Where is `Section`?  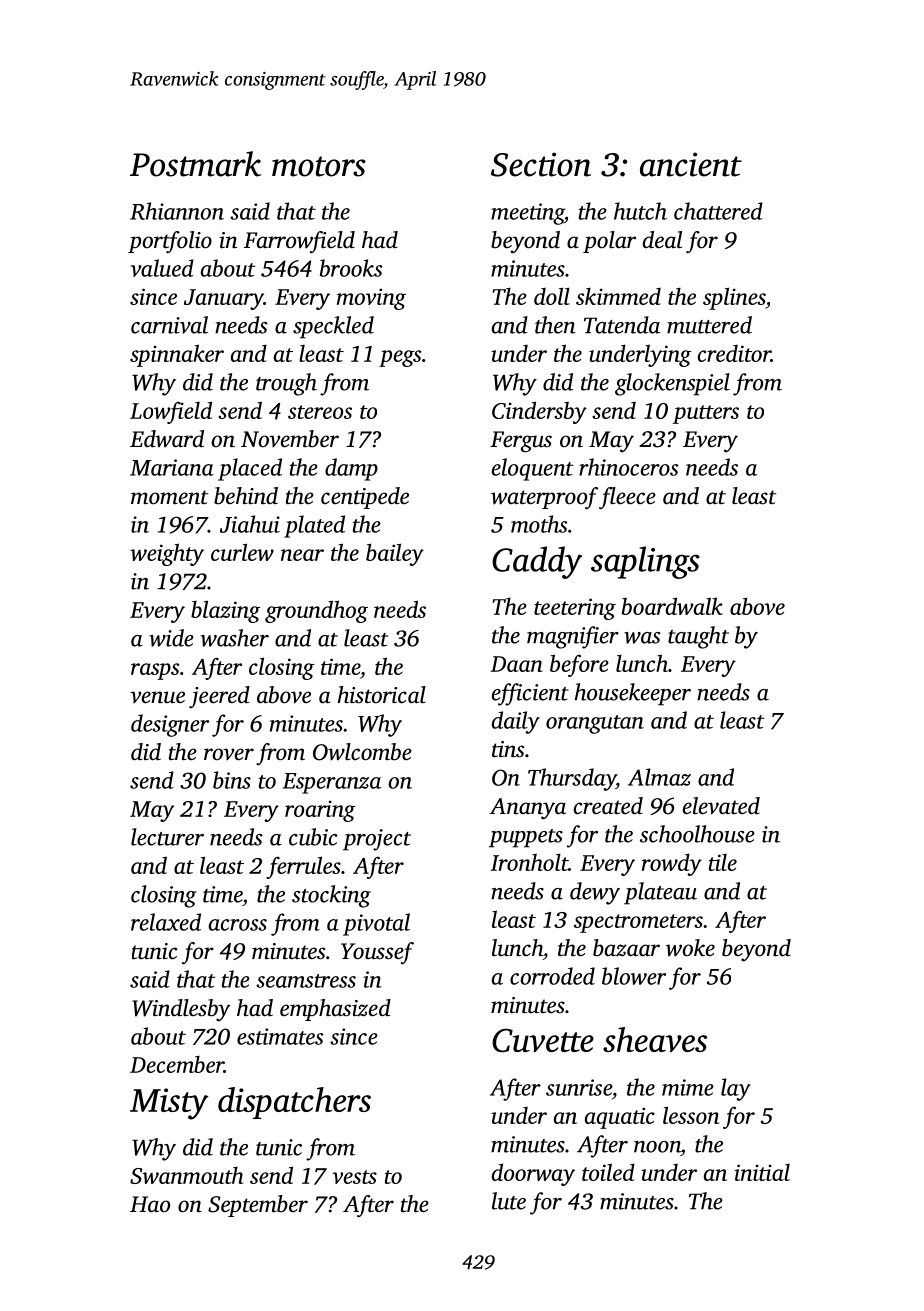
Section is located at coordinates (541, 164).
